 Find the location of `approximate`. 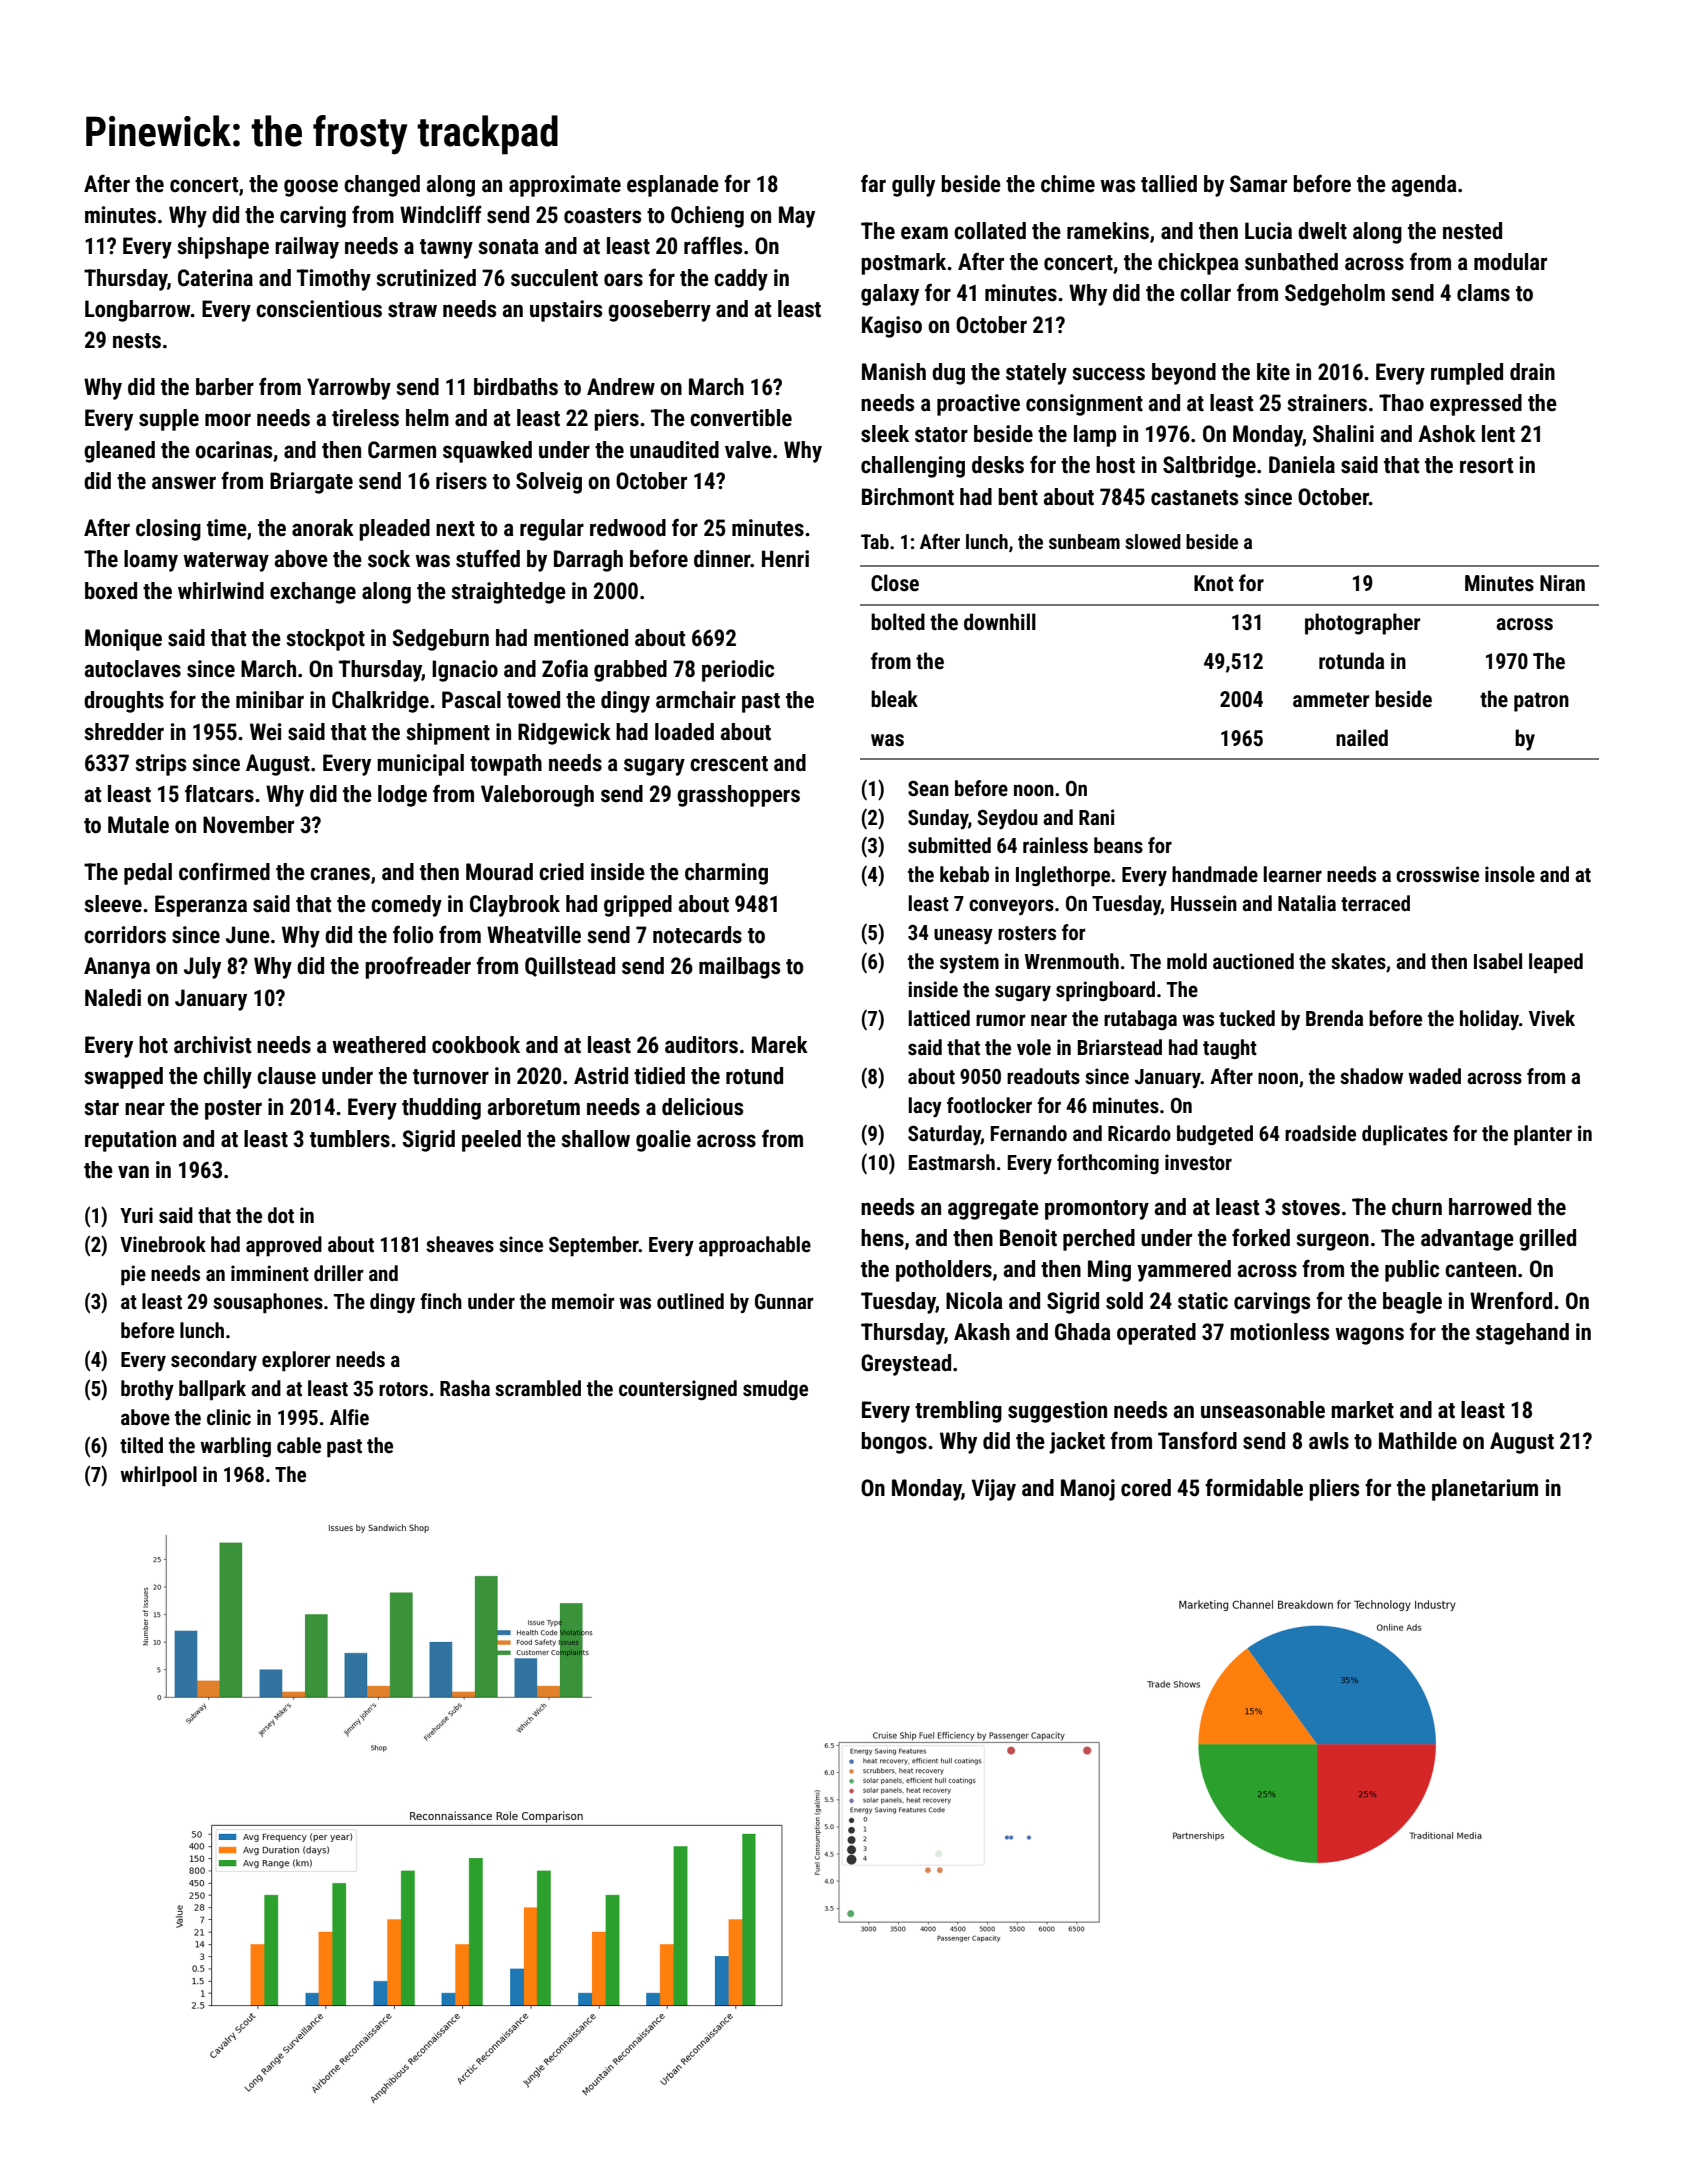

approximate is located at coordinates (565, 186).
